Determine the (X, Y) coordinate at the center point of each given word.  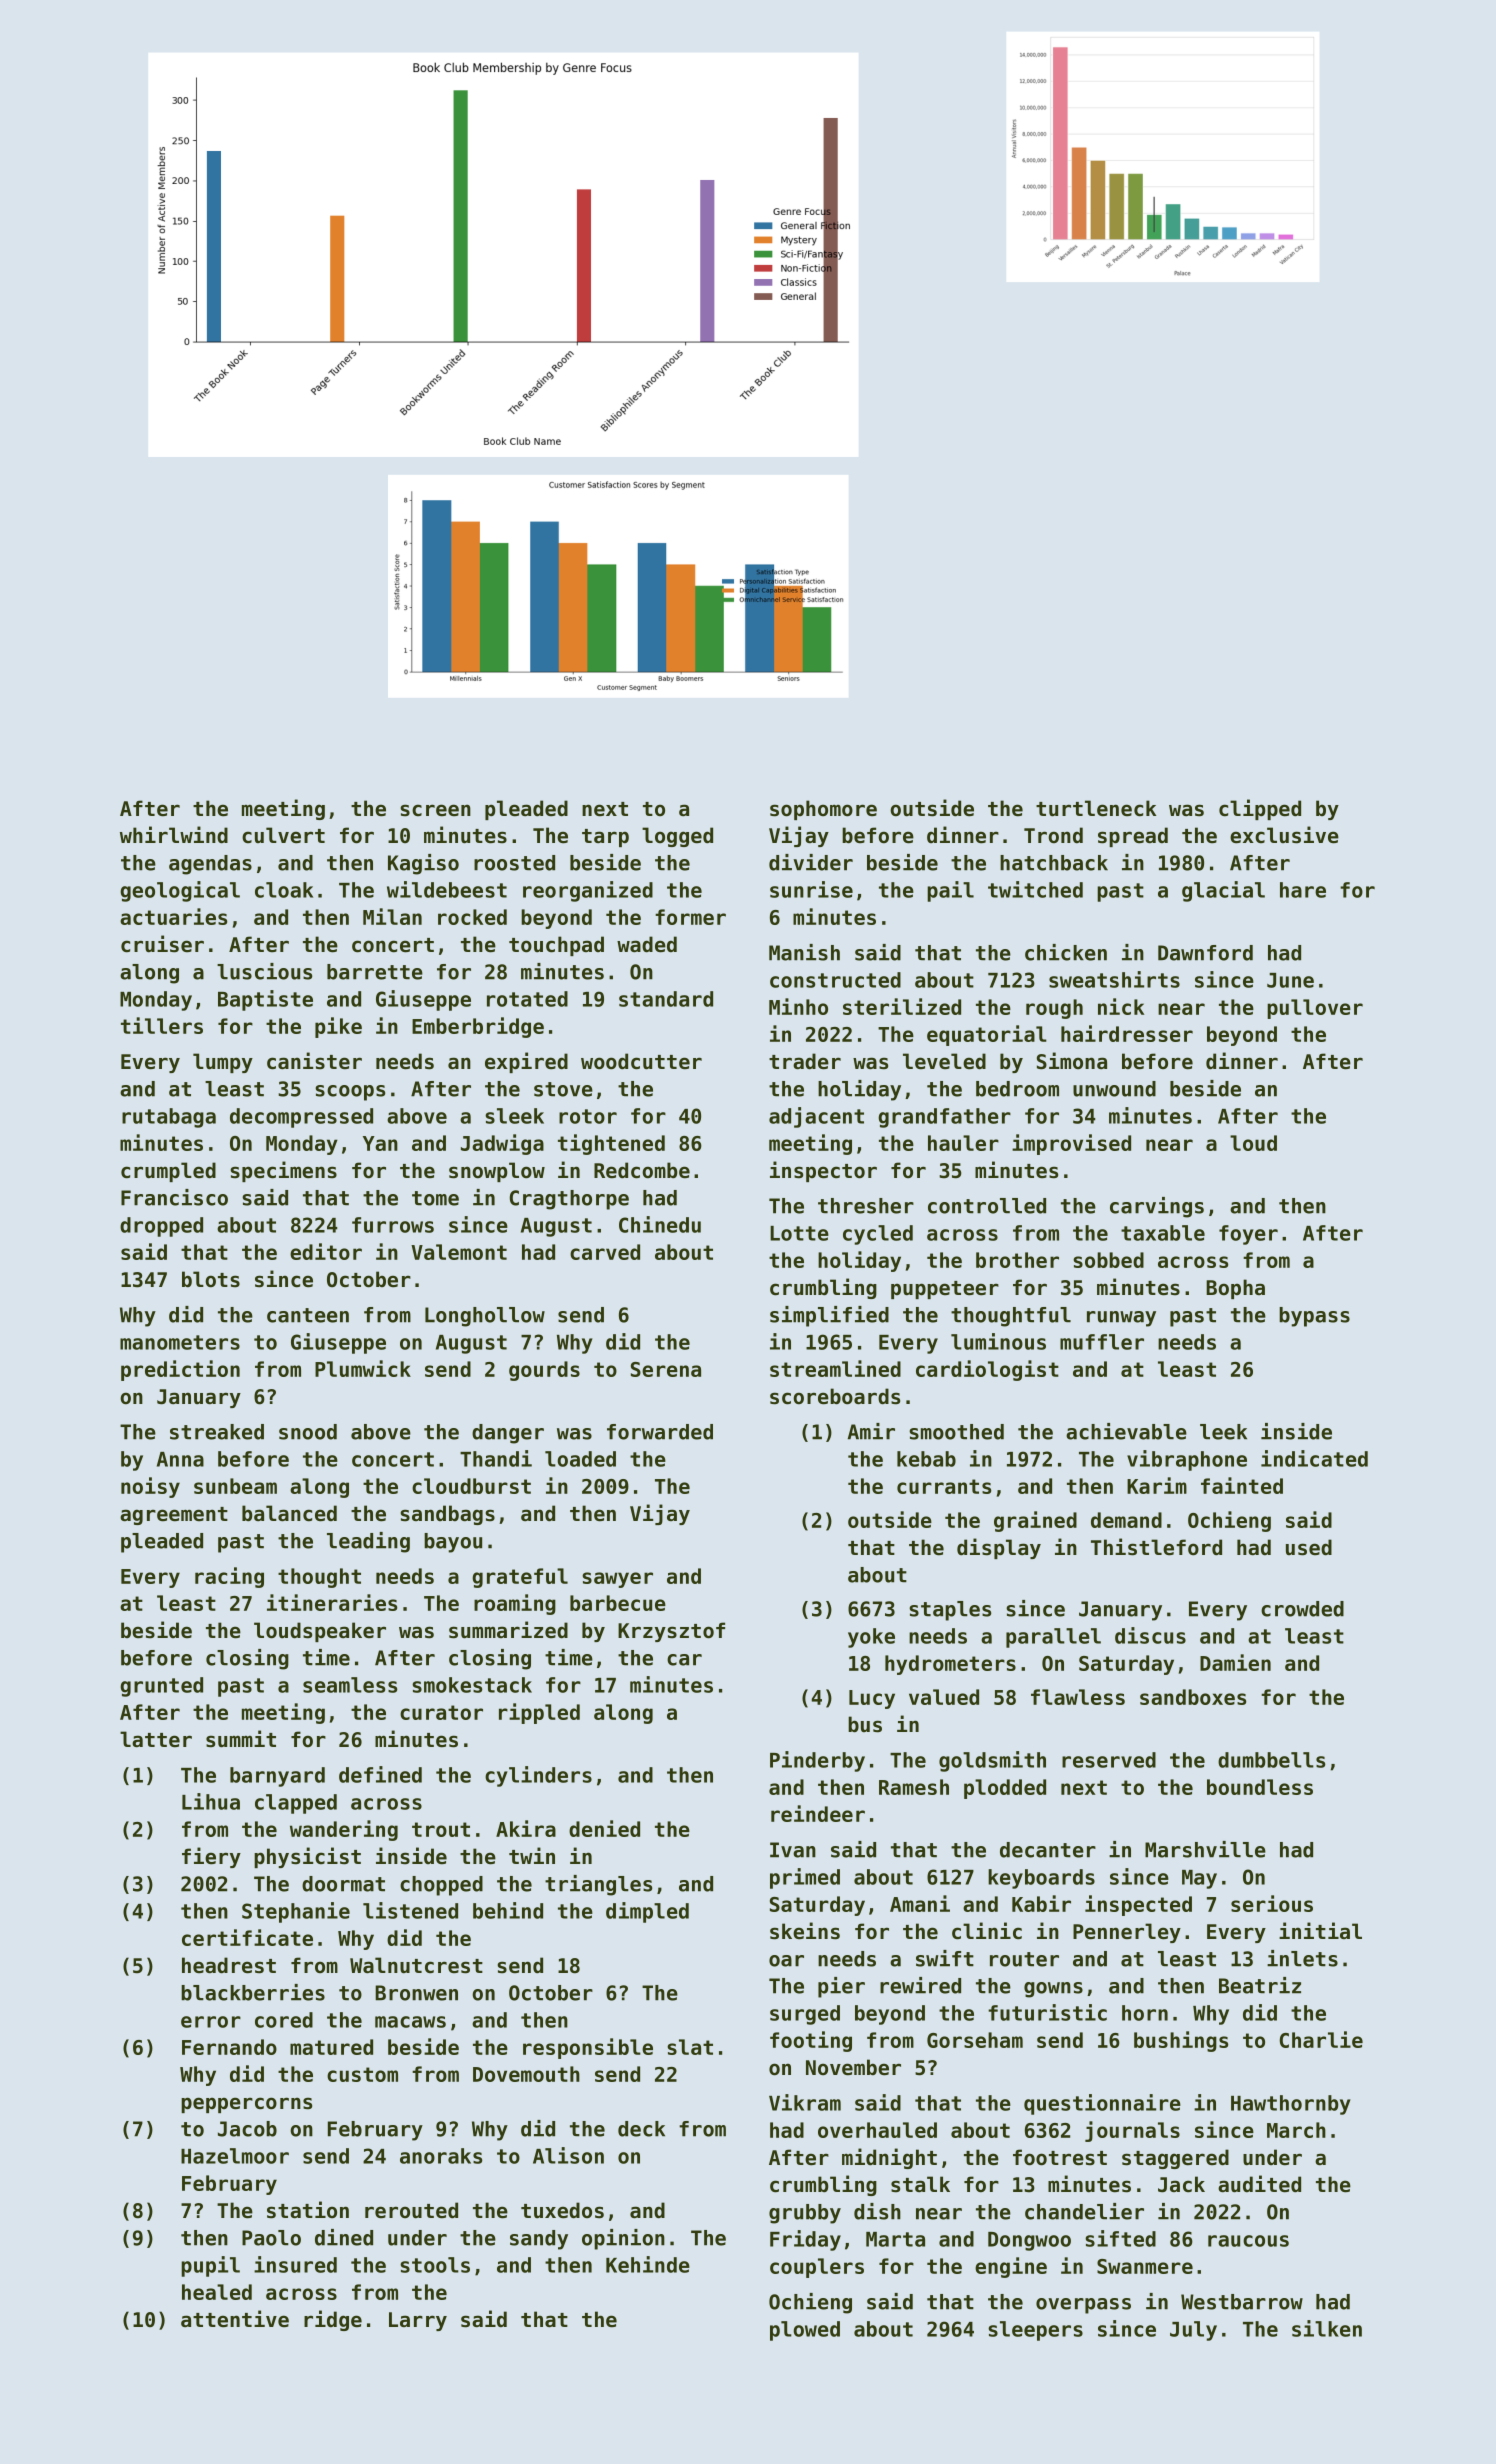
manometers (180, 1342)
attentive (235, 2319)
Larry (418, 2321)
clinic (987, 1931)
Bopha (1235, 1289)
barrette (375, 972)
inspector (823, 1171)
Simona (1072, 1061)
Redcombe (642, 1170)
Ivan (793, 1850)
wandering (344, 1830)
